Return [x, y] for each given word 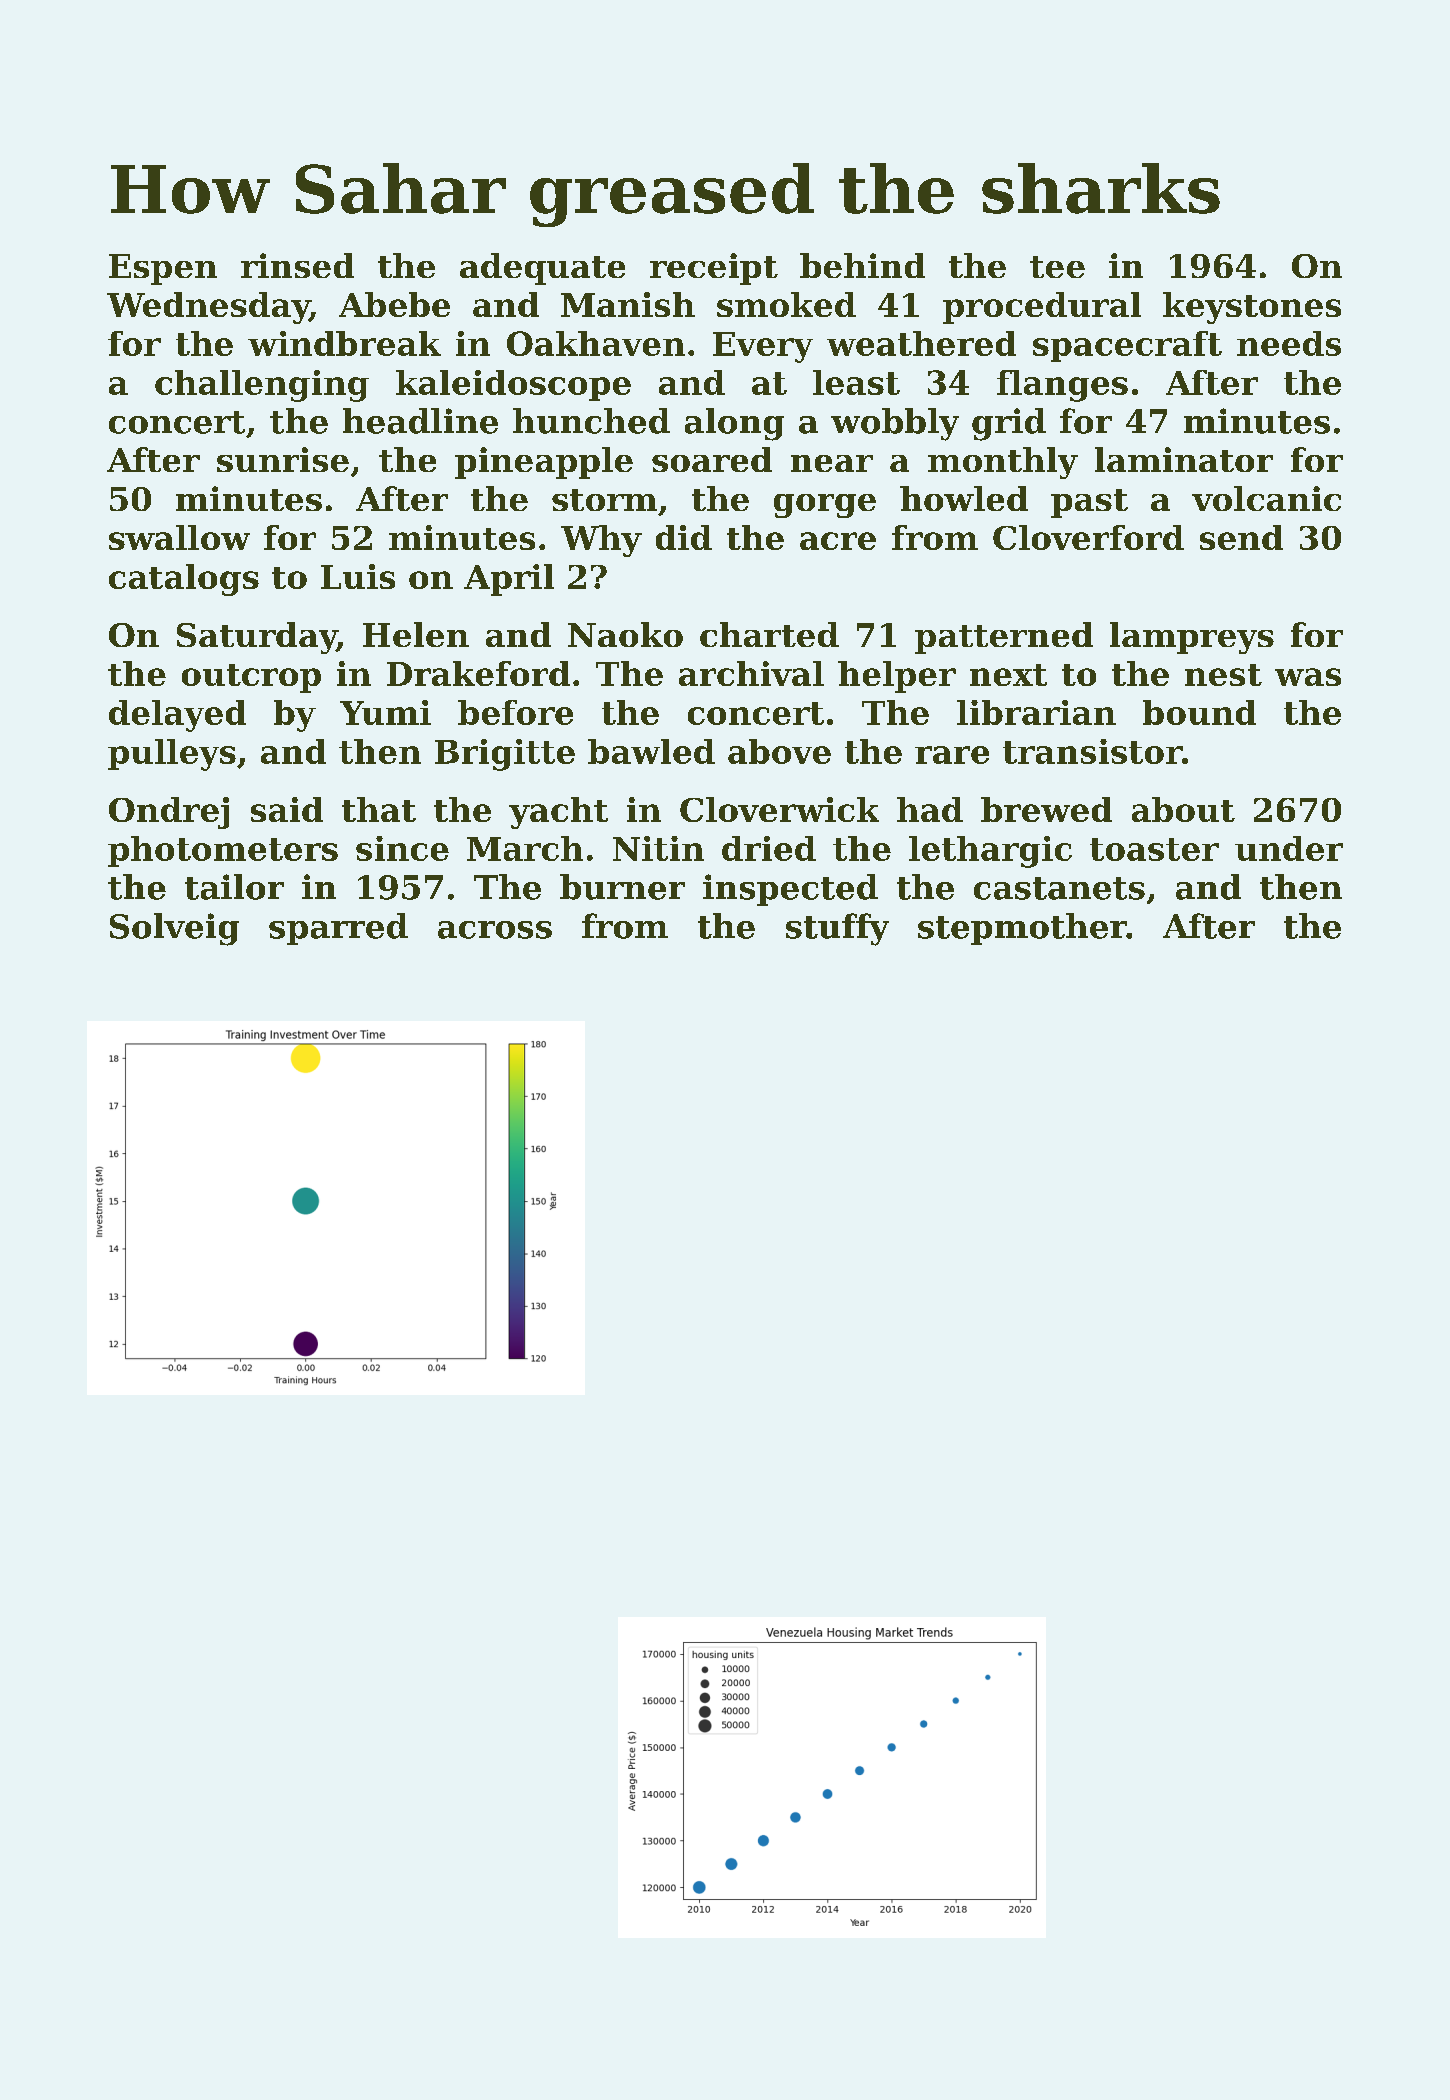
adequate [542, 269]
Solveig [174, 929]
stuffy [837, 929]
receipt [714, 269]
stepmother [1022, 929]
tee [1057, 267]
